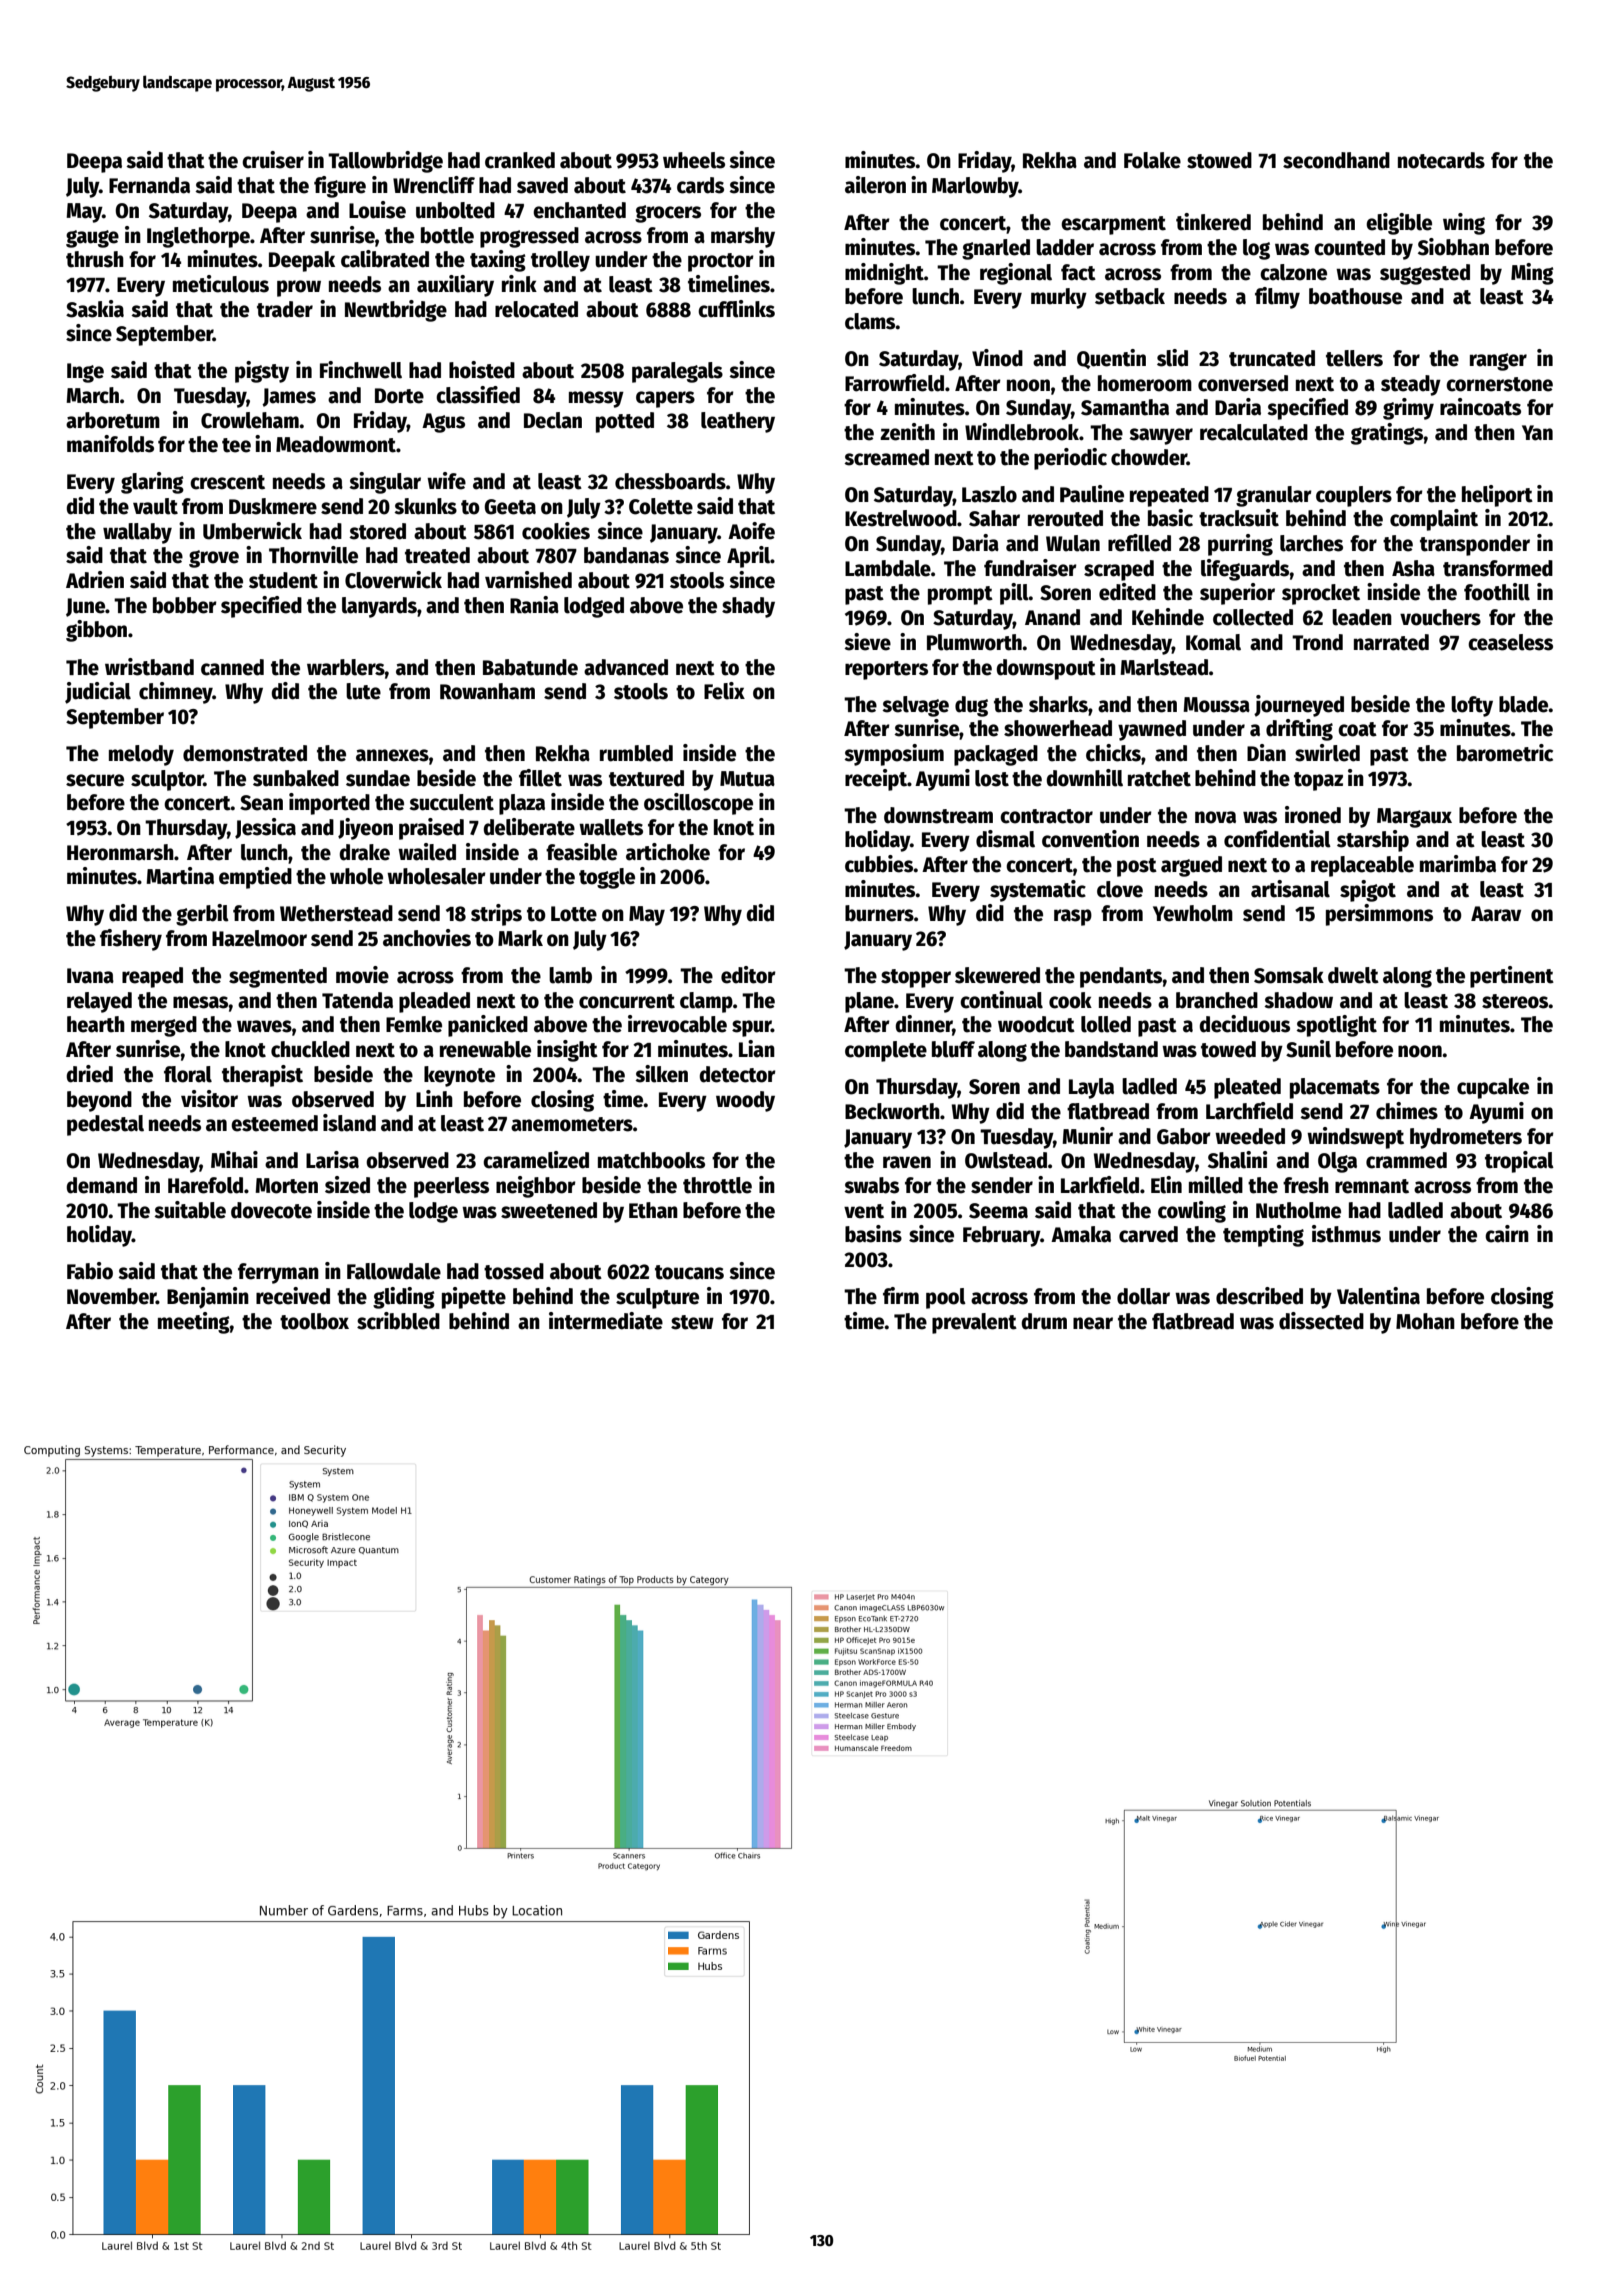 The image size is (1620, 2292). What do you see at coordinates (540, 778) in the document?
I see `fillet` at bounding box center [540, 778].
